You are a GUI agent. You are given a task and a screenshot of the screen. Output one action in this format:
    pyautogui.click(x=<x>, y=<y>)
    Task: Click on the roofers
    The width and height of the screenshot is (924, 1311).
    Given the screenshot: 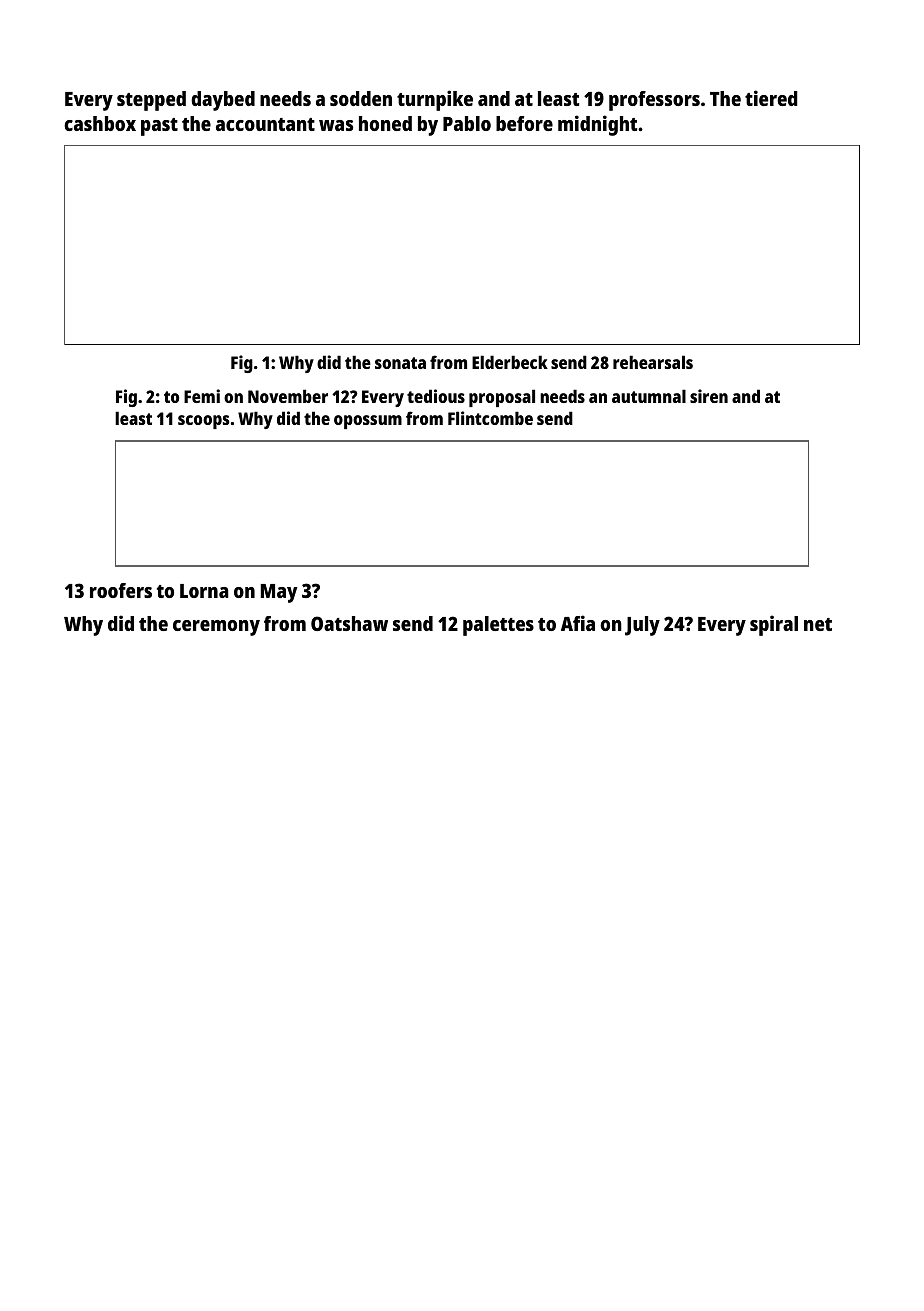 What is the action you would take?
    pyautogui.click(x=121, y=590)
